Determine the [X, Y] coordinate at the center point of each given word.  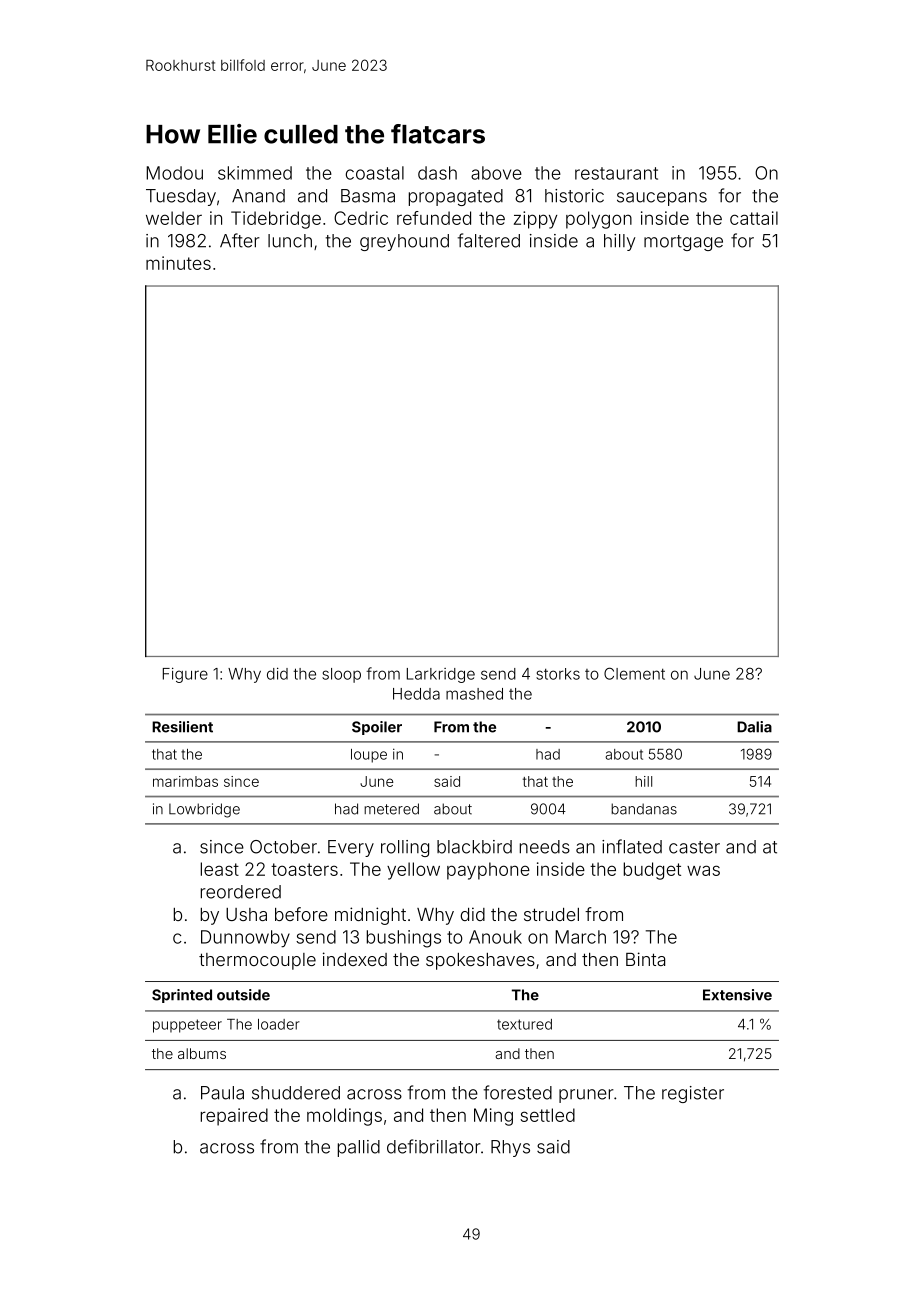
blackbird [474, 847]
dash [437, 173]
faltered [489, 240]
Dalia [754, 727]
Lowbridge [204, 810]
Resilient [182, 727]
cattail [754, 218]
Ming [493, 1117]
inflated [632, 846]
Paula [222, 1093]
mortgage [683, 243]
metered [391, 809]
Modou [174, 173]
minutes [178, 263]
